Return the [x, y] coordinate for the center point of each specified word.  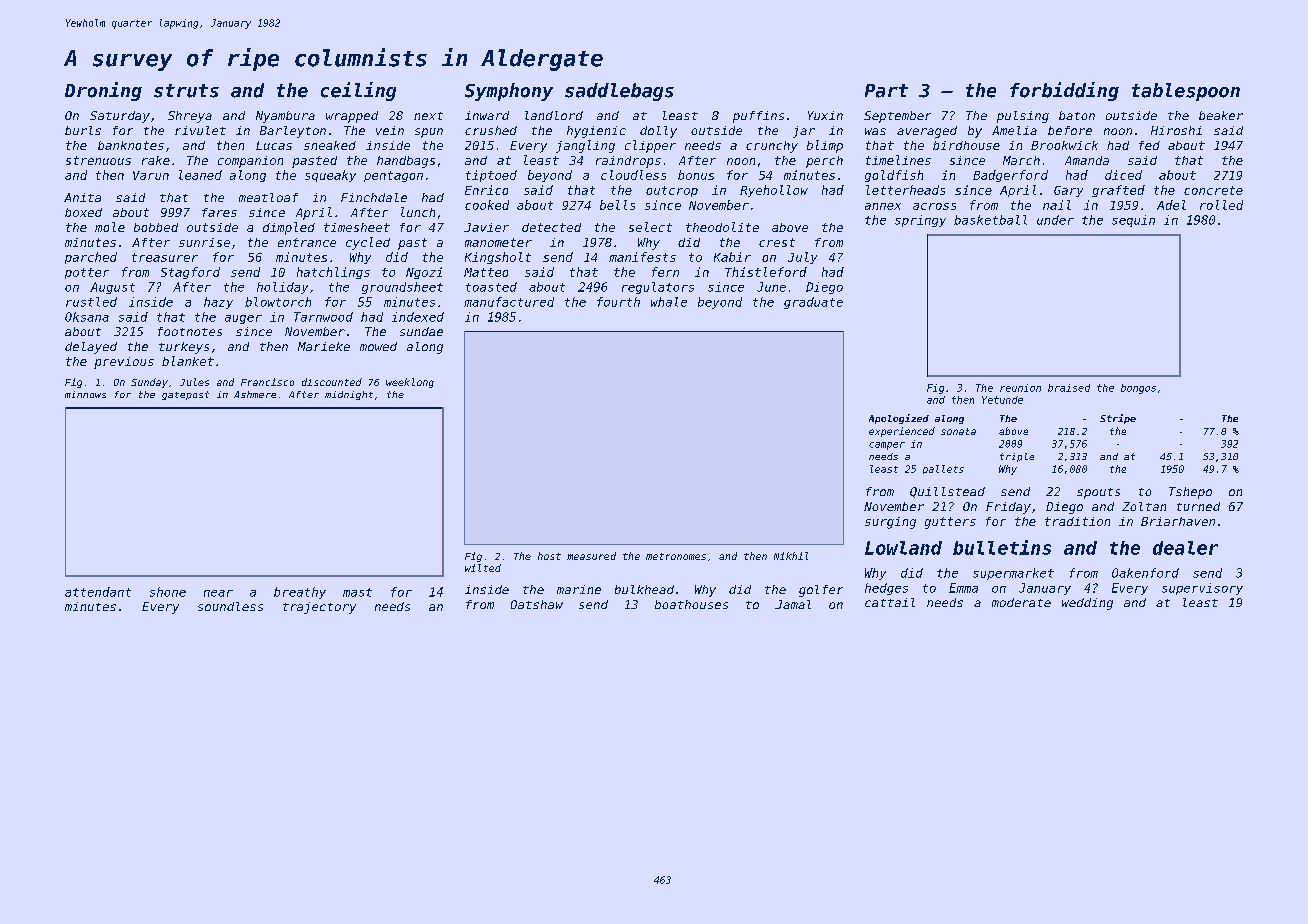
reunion [1020, 388]
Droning [103, 91]
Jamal [793, 604]
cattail [890, 602]
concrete [1213, 190]
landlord [554, 115]
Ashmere [255, 394]
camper [887, 446]
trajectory [319, 608]
